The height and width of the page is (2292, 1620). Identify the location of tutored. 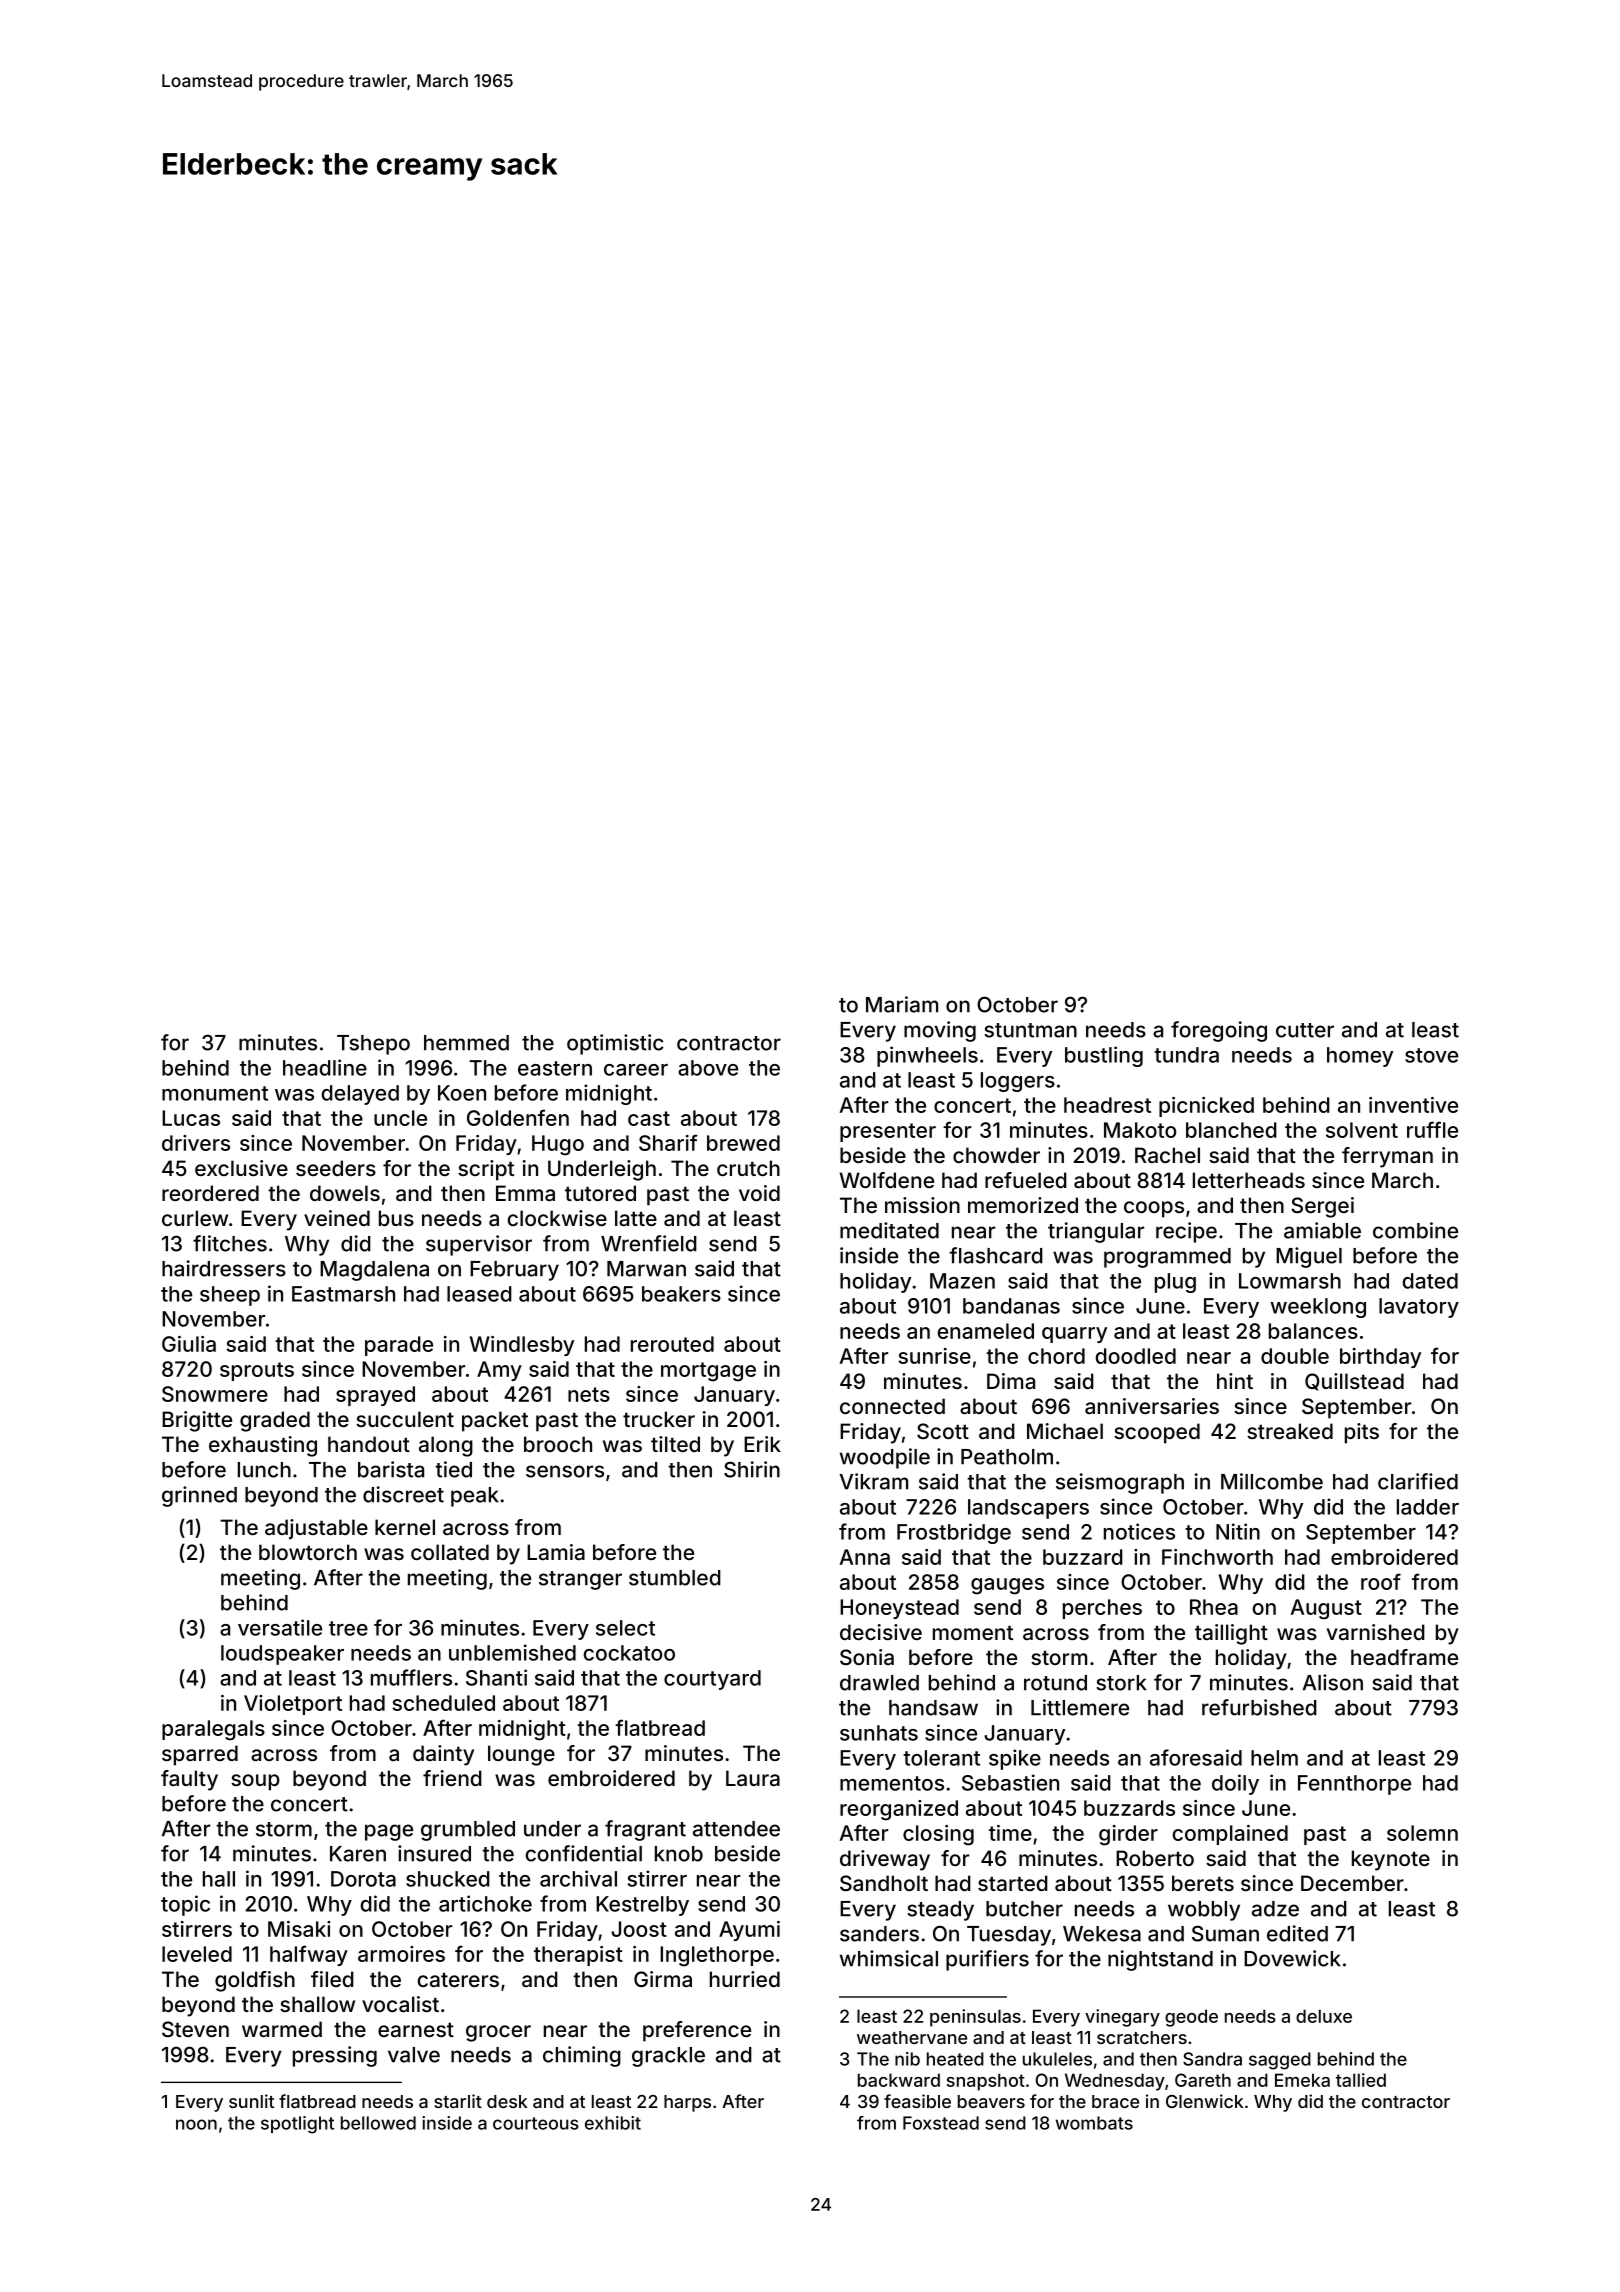
(600, 1193).
